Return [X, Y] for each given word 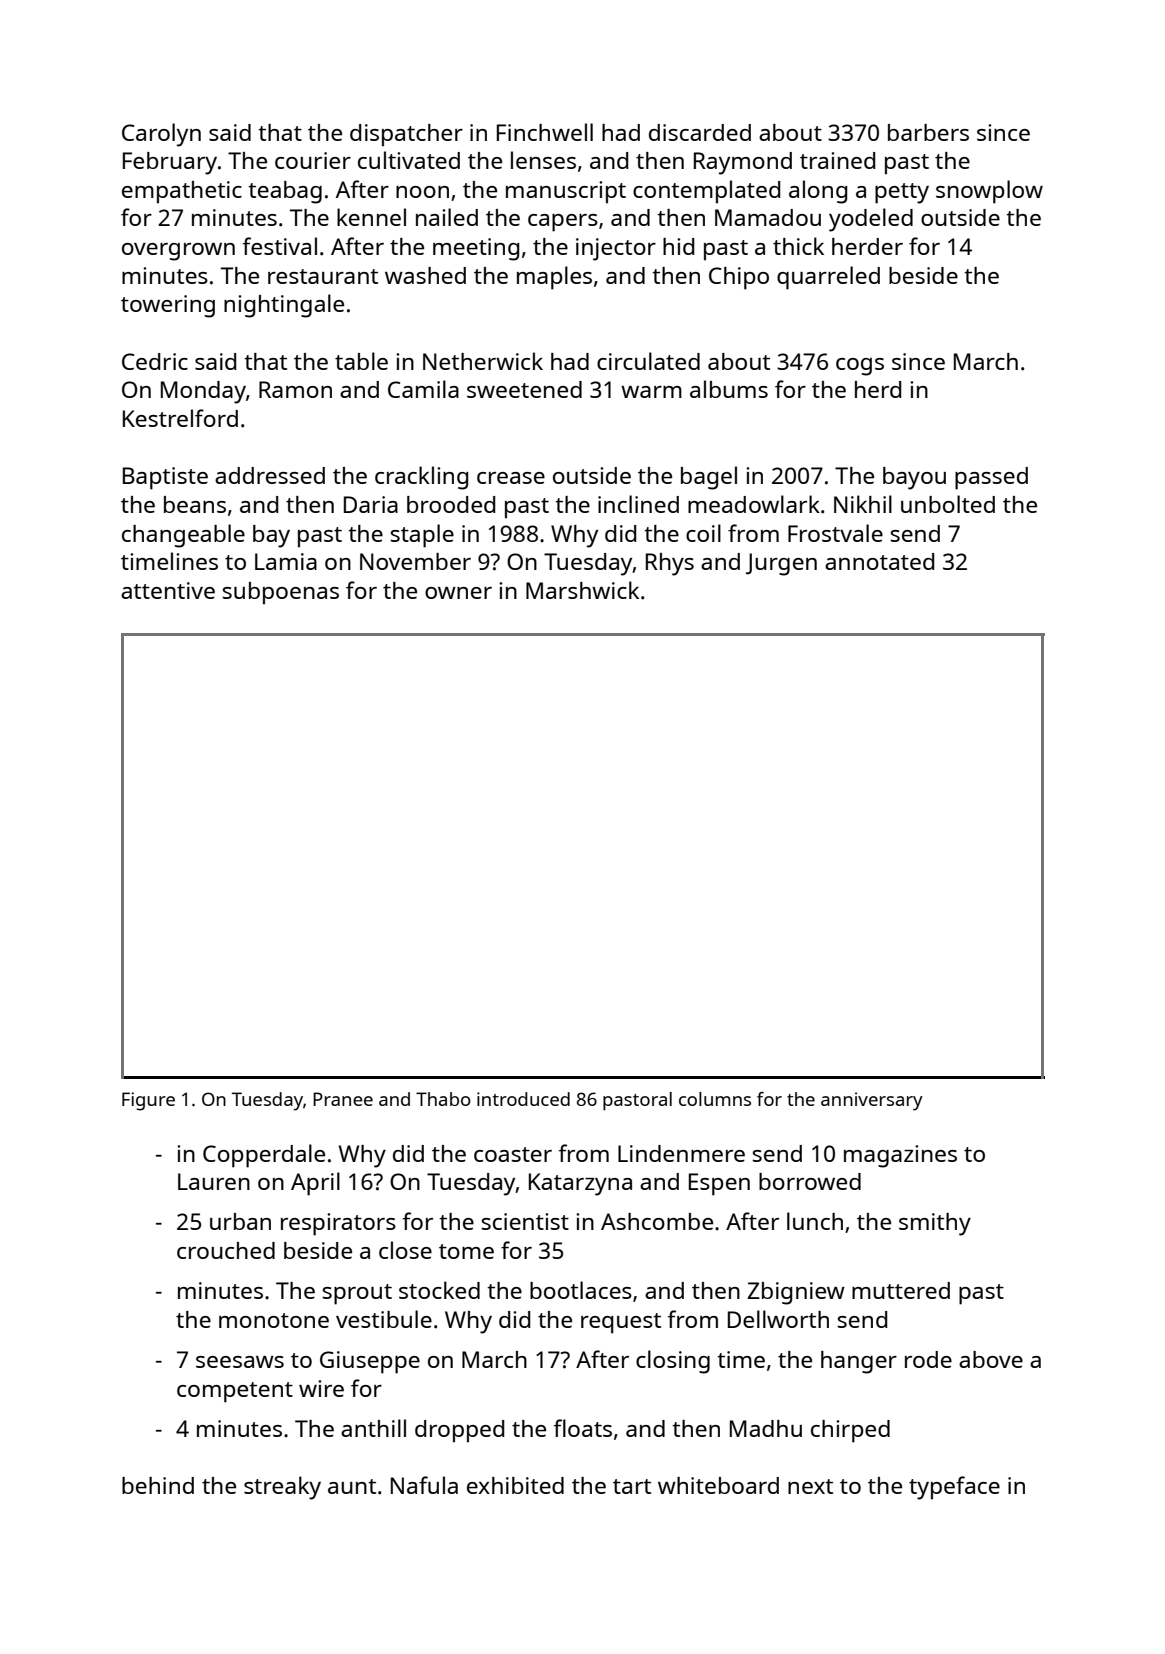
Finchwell [545, 132]
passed [991, 478]
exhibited [515, 1485]
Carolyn [161, 135]
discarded [700, 132]
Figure [148, 1101]
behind [158, 1485]
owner [458, 593]
